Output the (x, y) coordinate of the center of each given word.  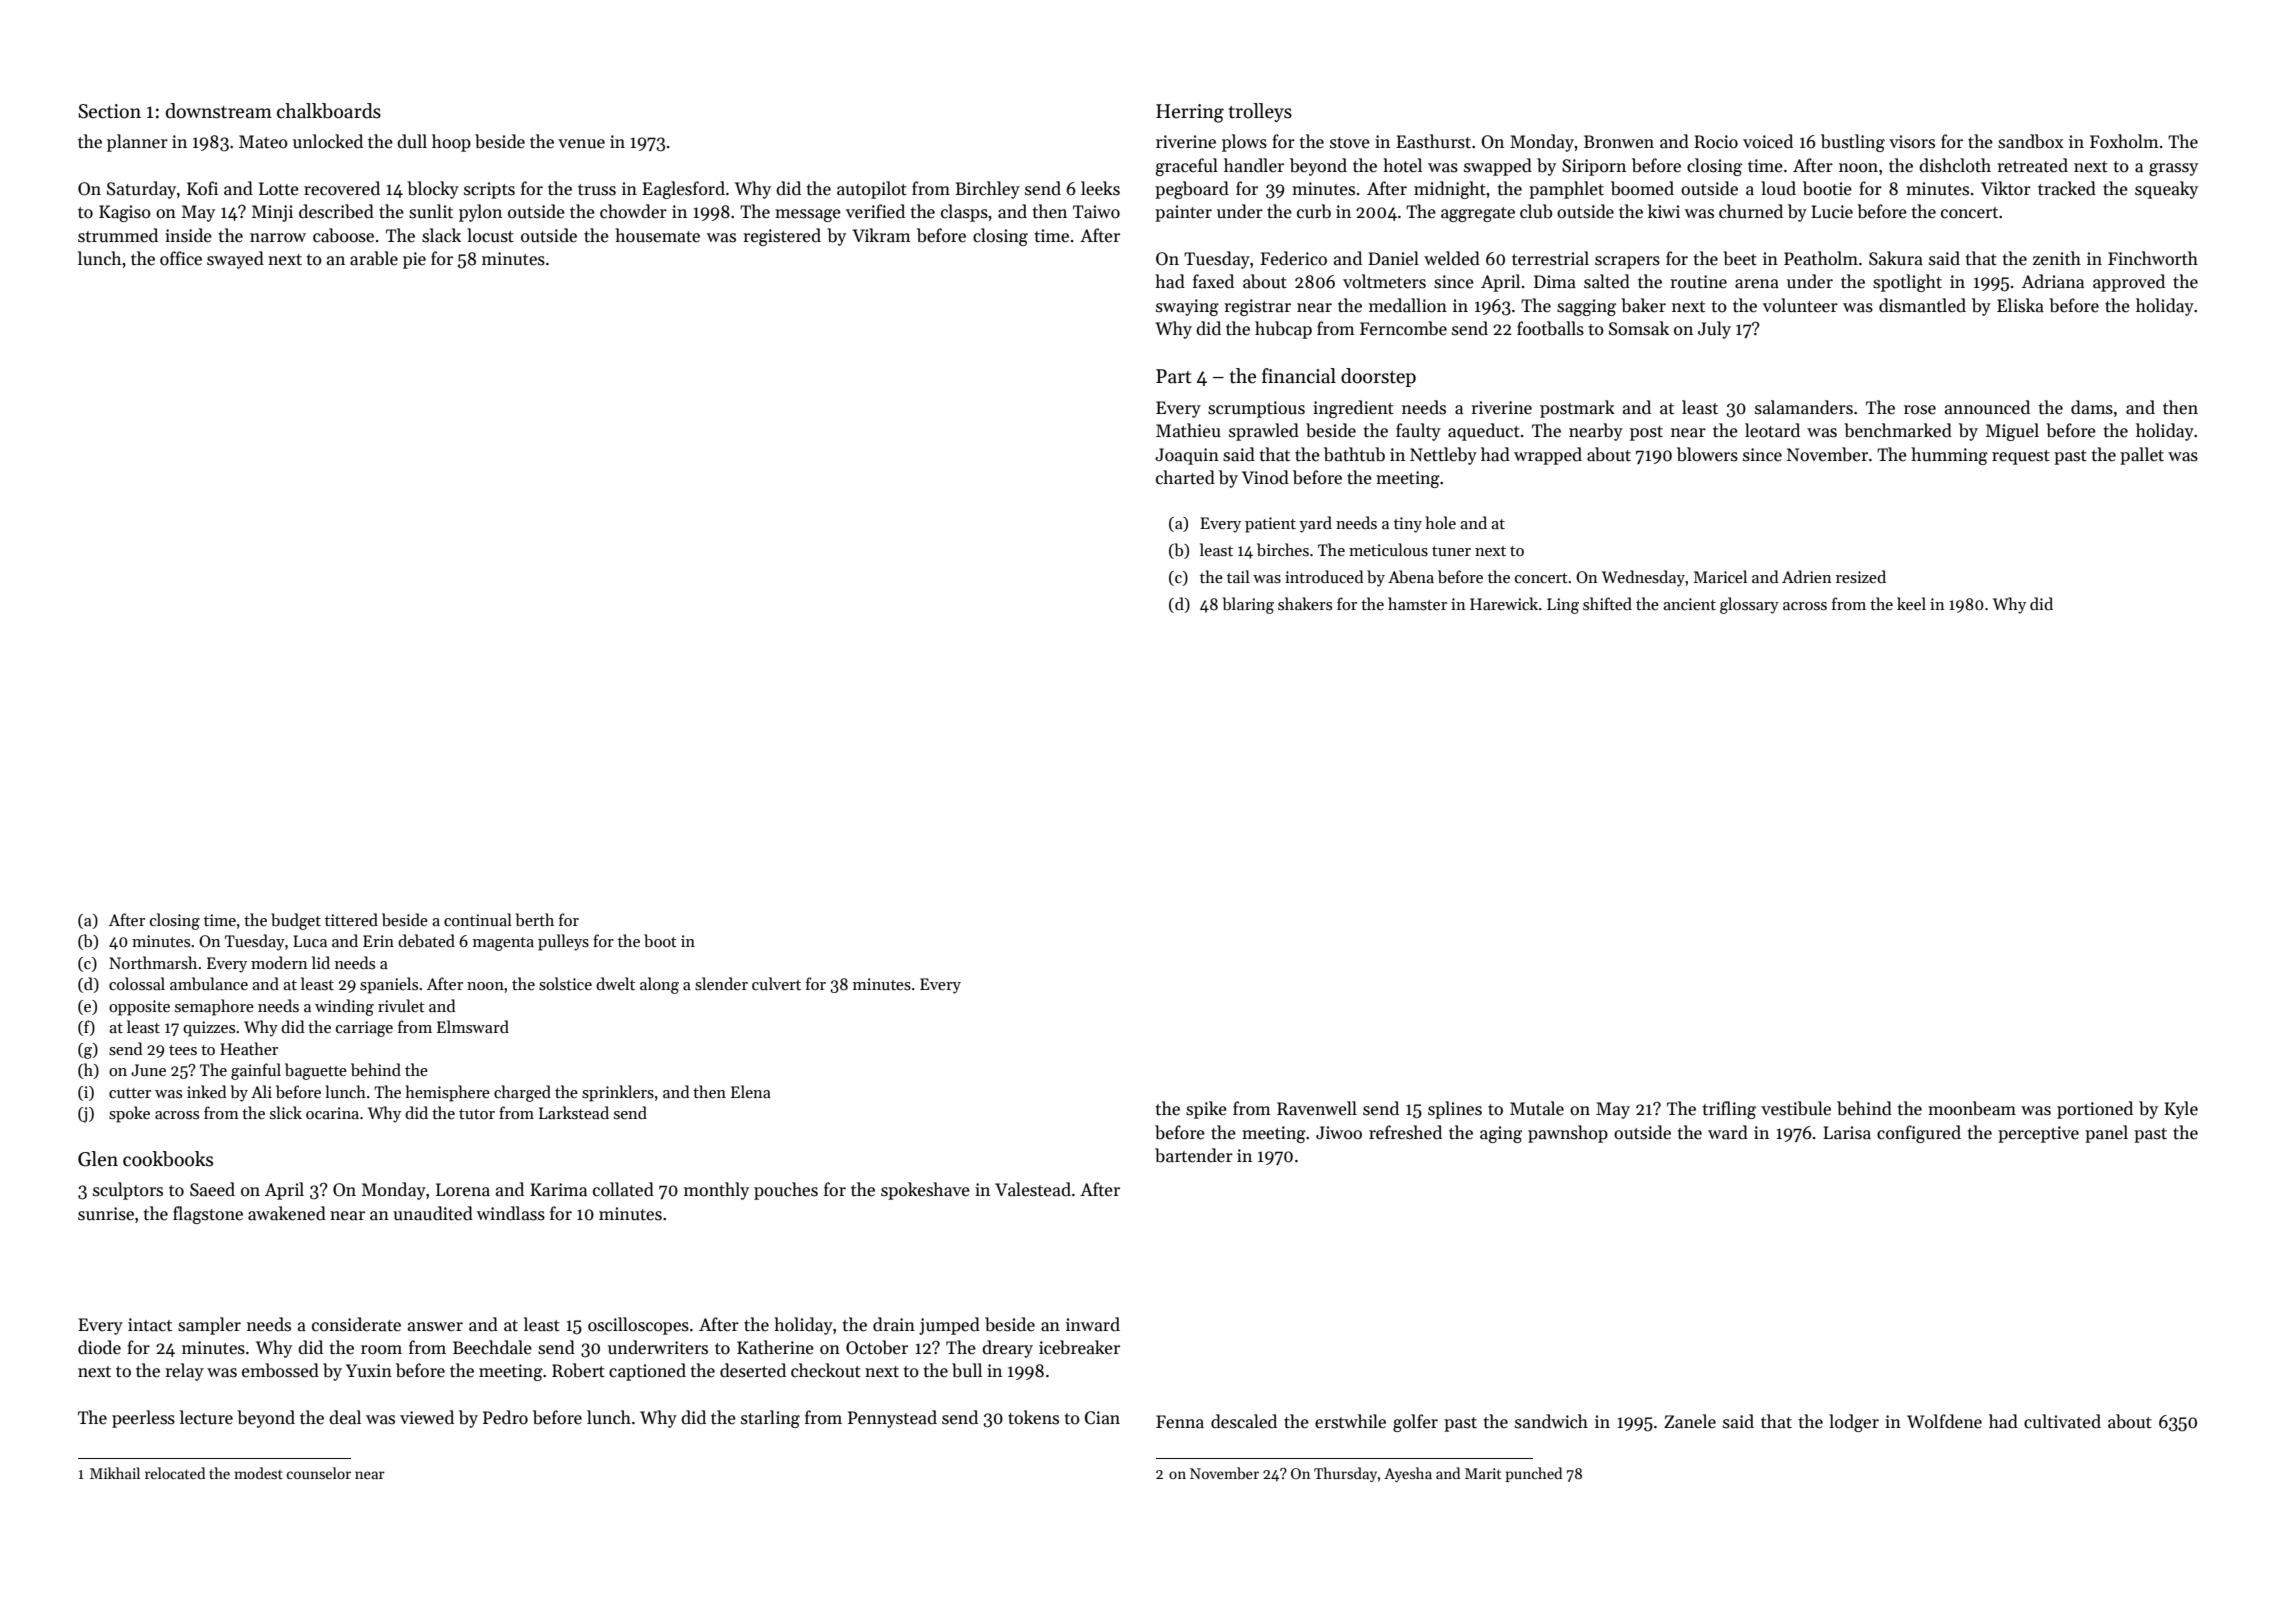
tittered (351, 919)
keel (1911, 603)
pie (414, 260)
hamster (1417, 604)
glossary (1749, 605)
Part (1174, 376)
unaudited (433, 1213)
